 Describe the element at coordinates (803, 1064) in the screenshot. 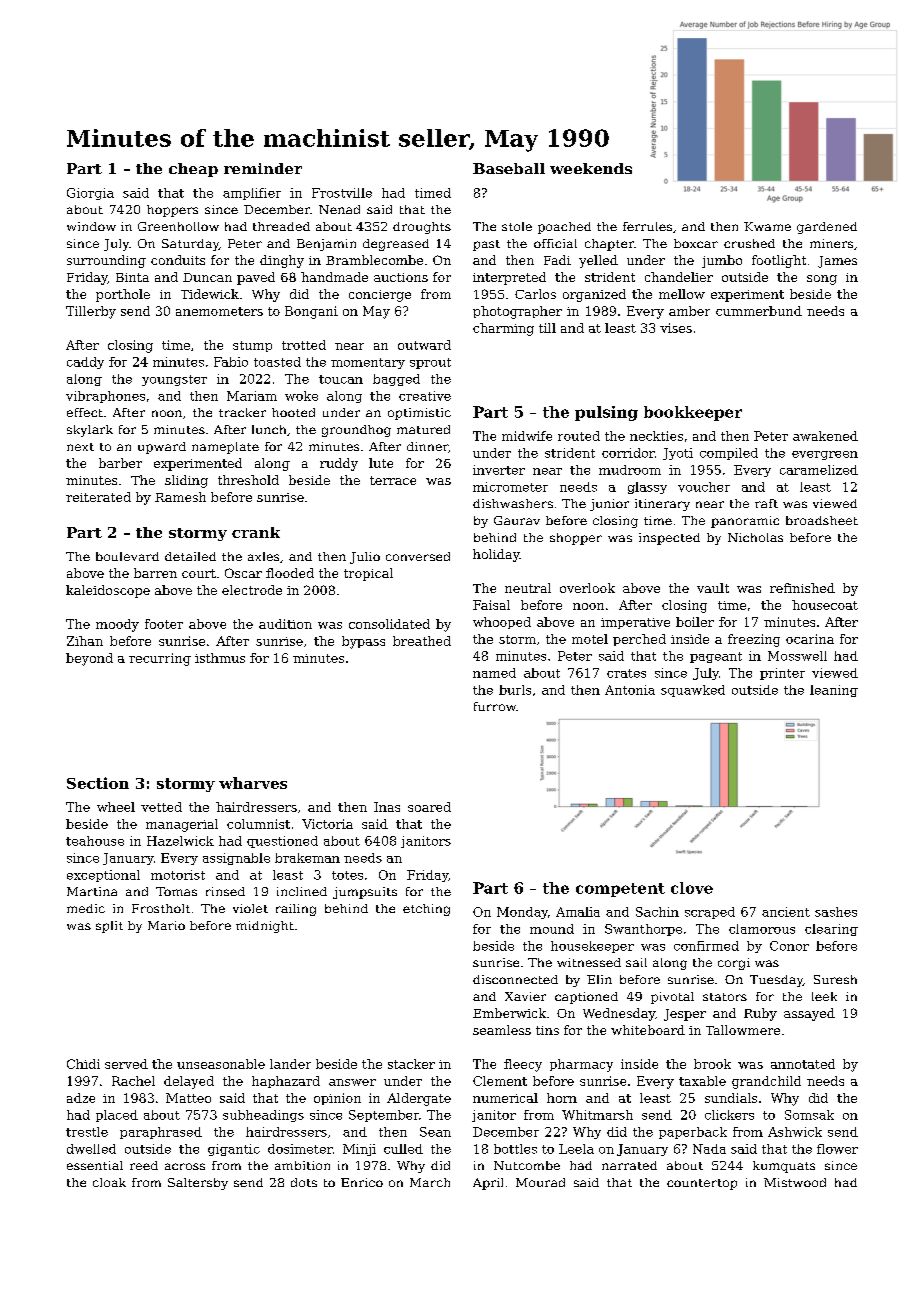

I see `annotated` at that location.
